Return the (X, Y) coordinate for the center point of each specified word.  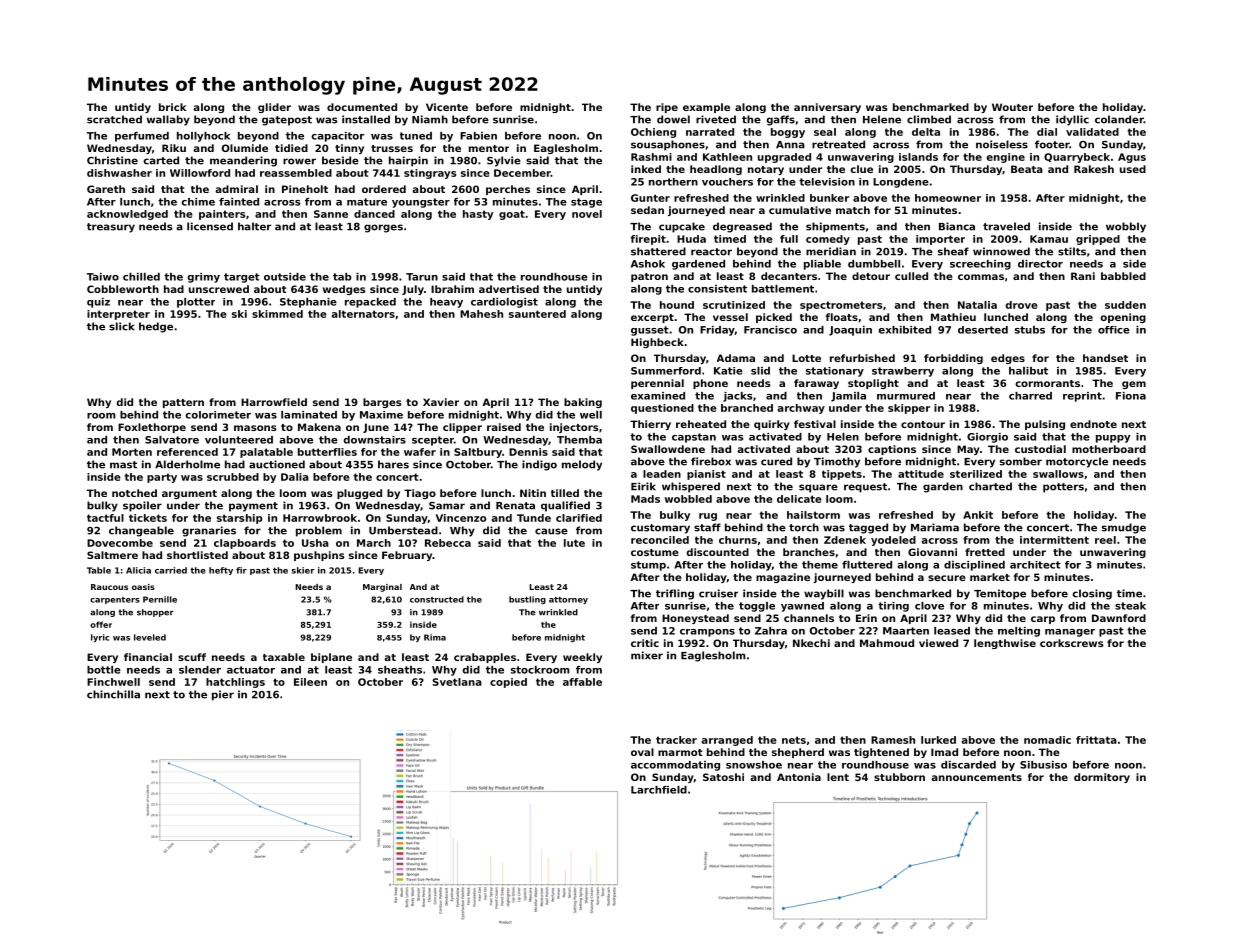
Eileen (310, 682)
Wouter (1012, 107)
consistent (717, 289)
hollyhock (203, 137)
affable (582, 682)
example (706, 108)
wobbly (1126, 227)
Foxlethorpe (152, 428)
